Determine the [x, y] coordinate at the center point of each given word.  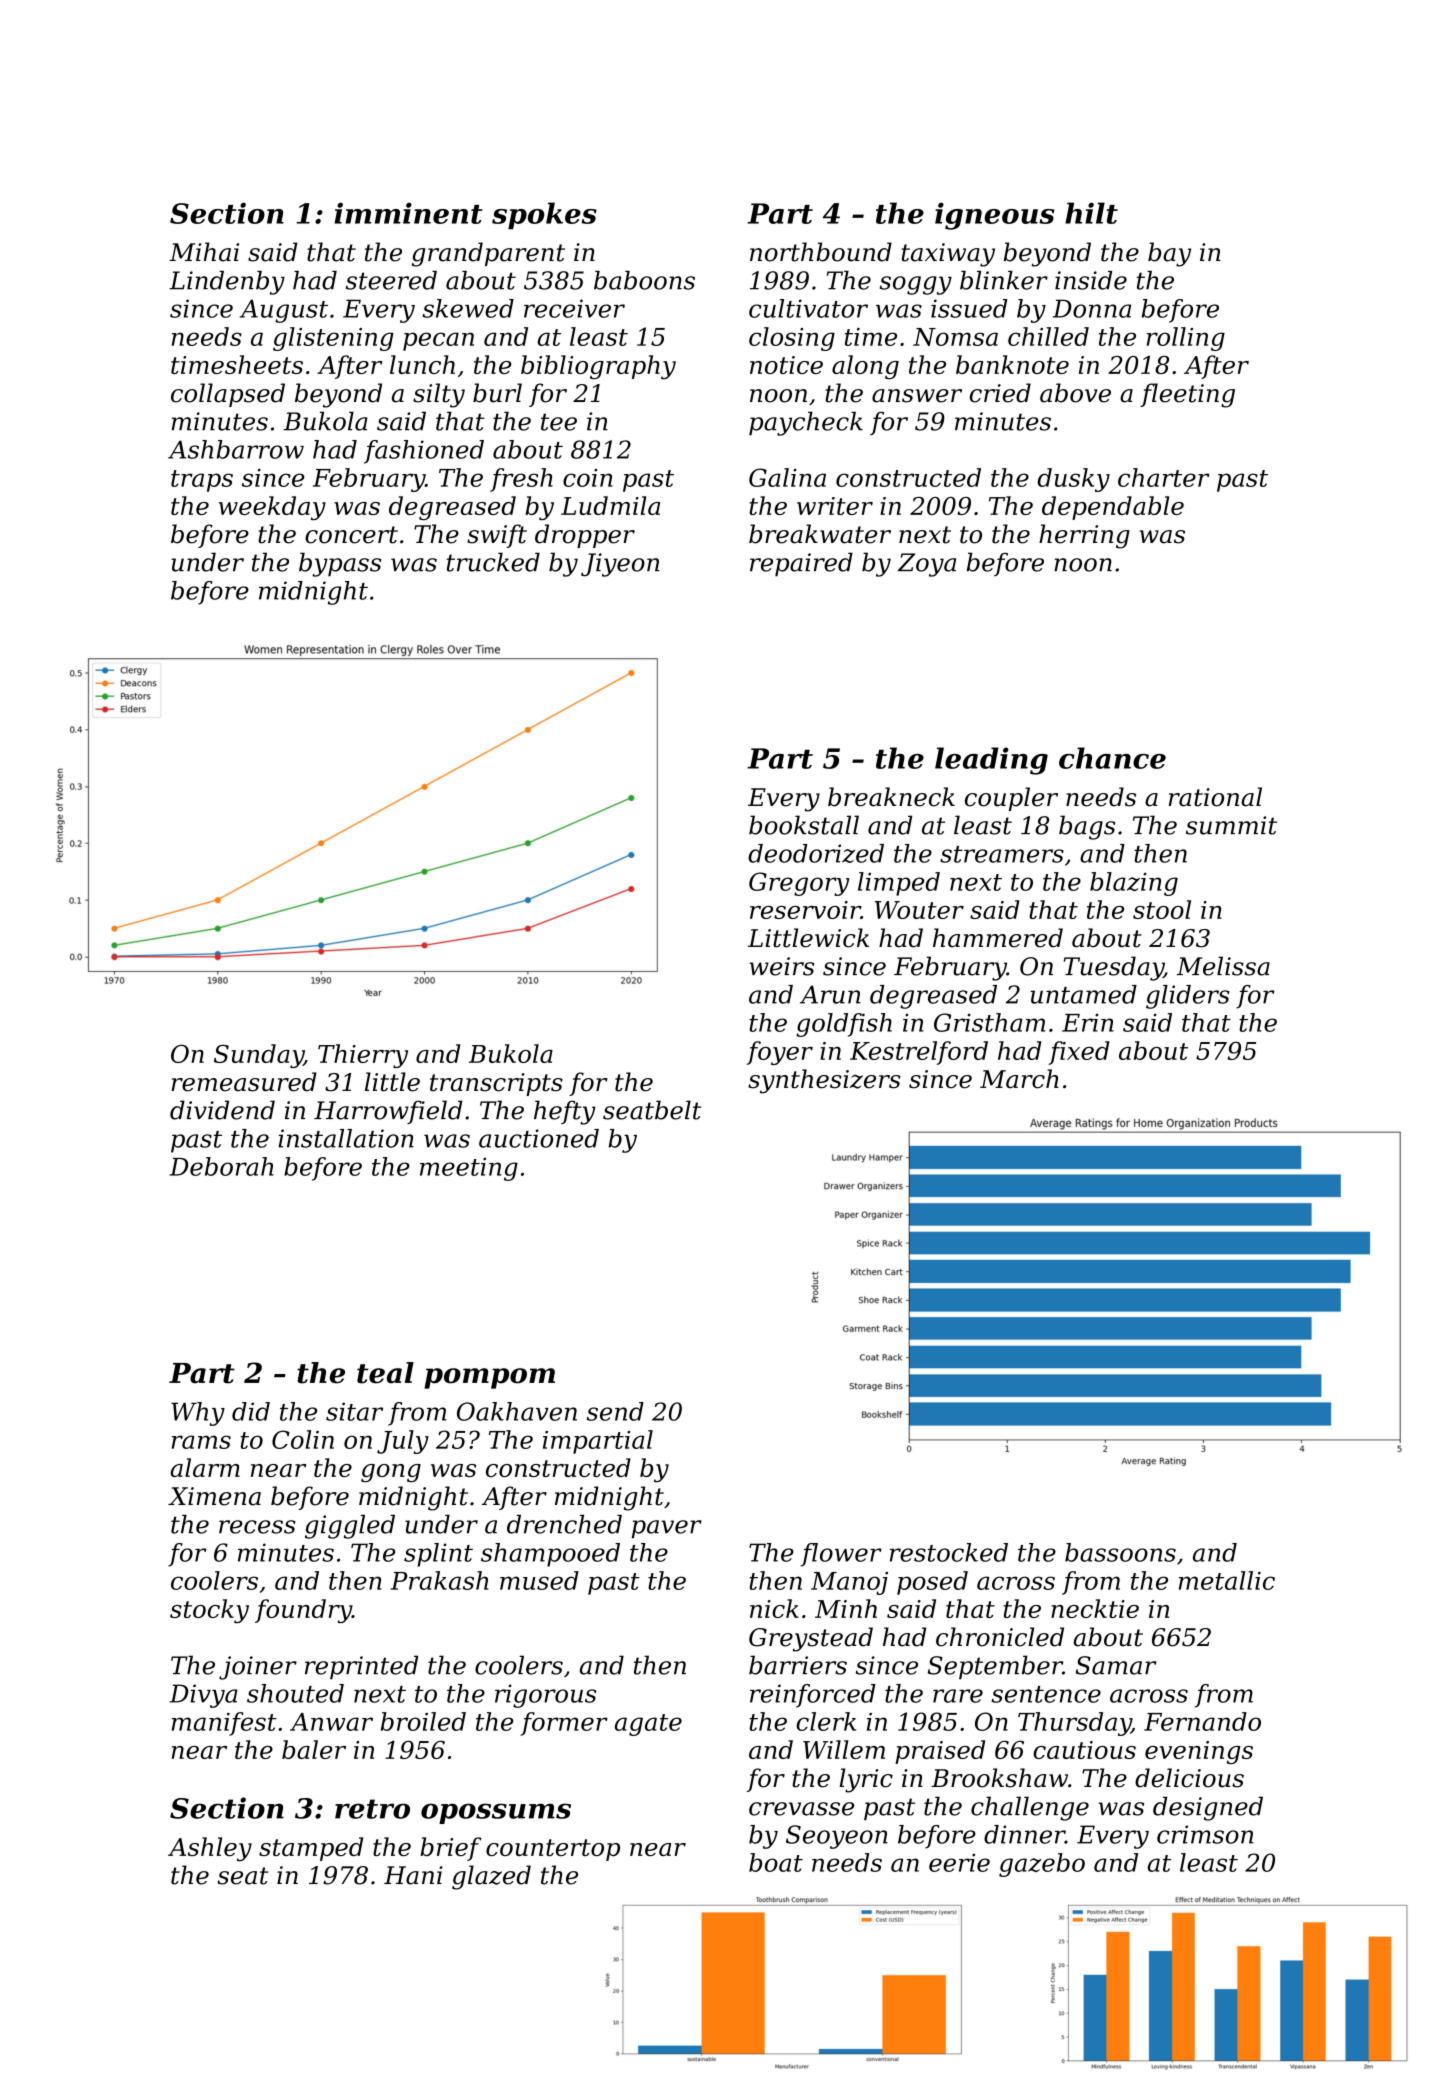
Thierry [363, 1056]
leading [991, 761]
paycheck [806, 424]
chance [1112, 758]
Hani [413, 1875]
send [615, 1411]
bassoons [1120, 1552]
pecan [438, 341]
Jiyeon [620, 565]
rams [201, 1442]
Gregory [799, 884]
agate [648, 1725]
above [1075, 393]
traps [202, 481]
